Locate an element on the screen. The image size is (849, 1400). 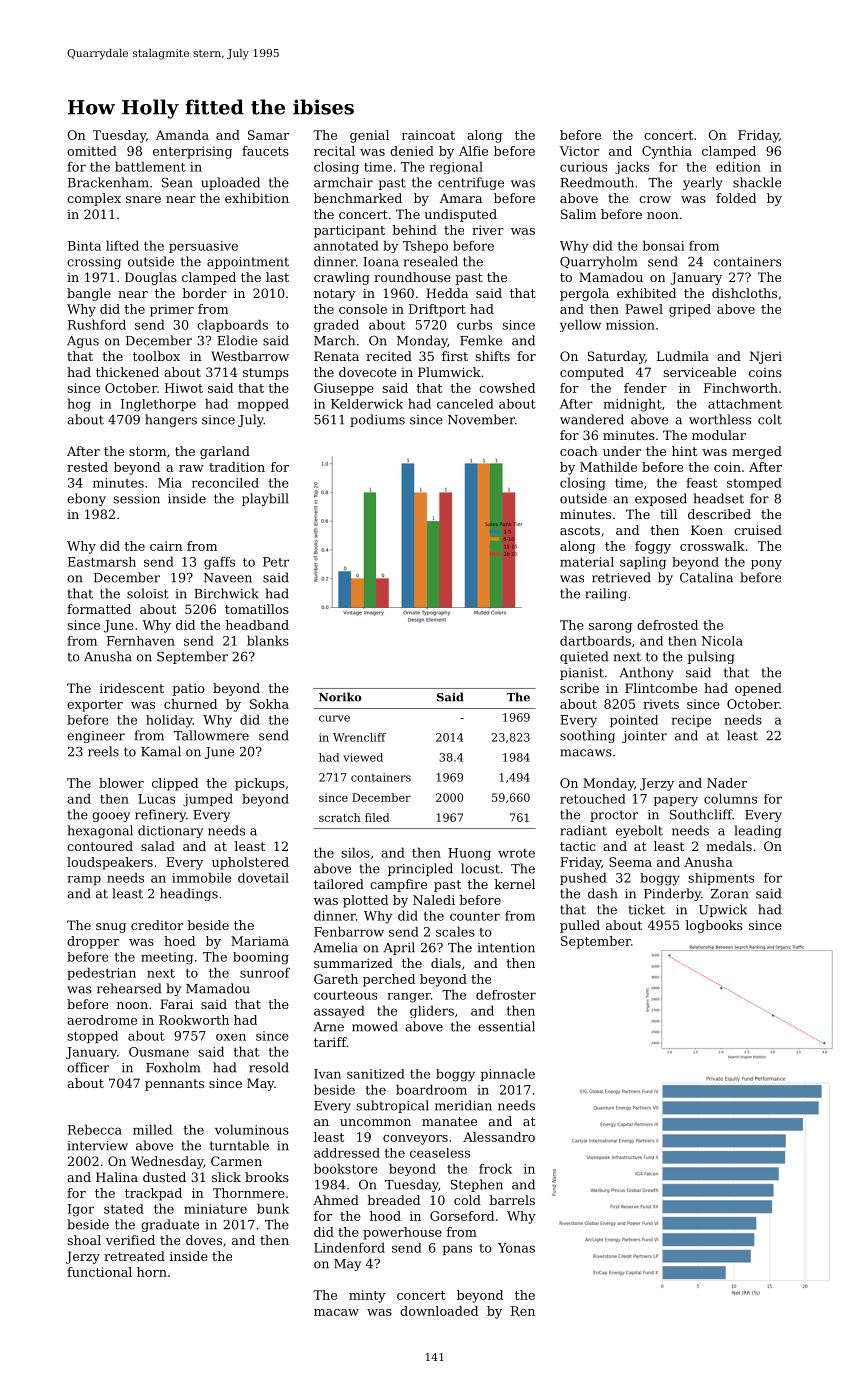
raincoat is located at coordinates (428, 135).
